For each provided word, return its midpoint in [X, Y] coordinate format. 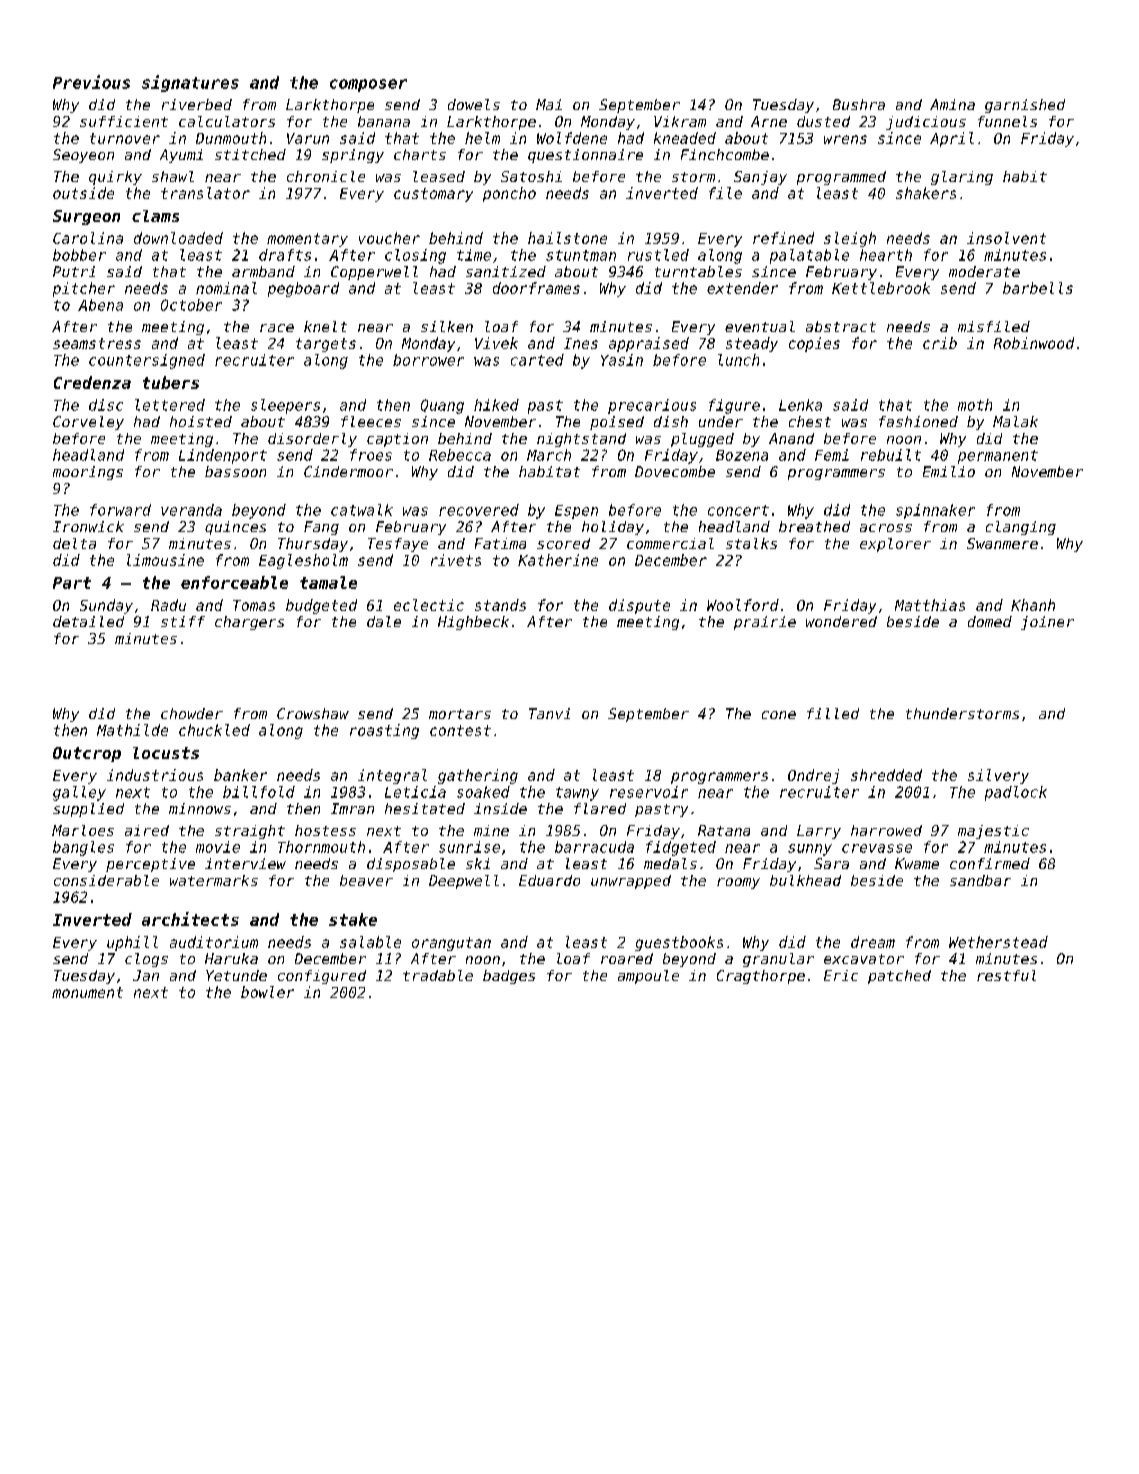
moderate [984, 271]
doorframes [536, 288]
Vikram [680, 121]
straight [250, 832]
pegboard [303, 289]
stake [353, 919]
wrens [845, 139]
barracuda [594, 847]
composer [368, 85]
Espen [576, 512]
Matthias [930, 605]
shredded [886, 775]
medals [670, 863]
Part [72, 583]
